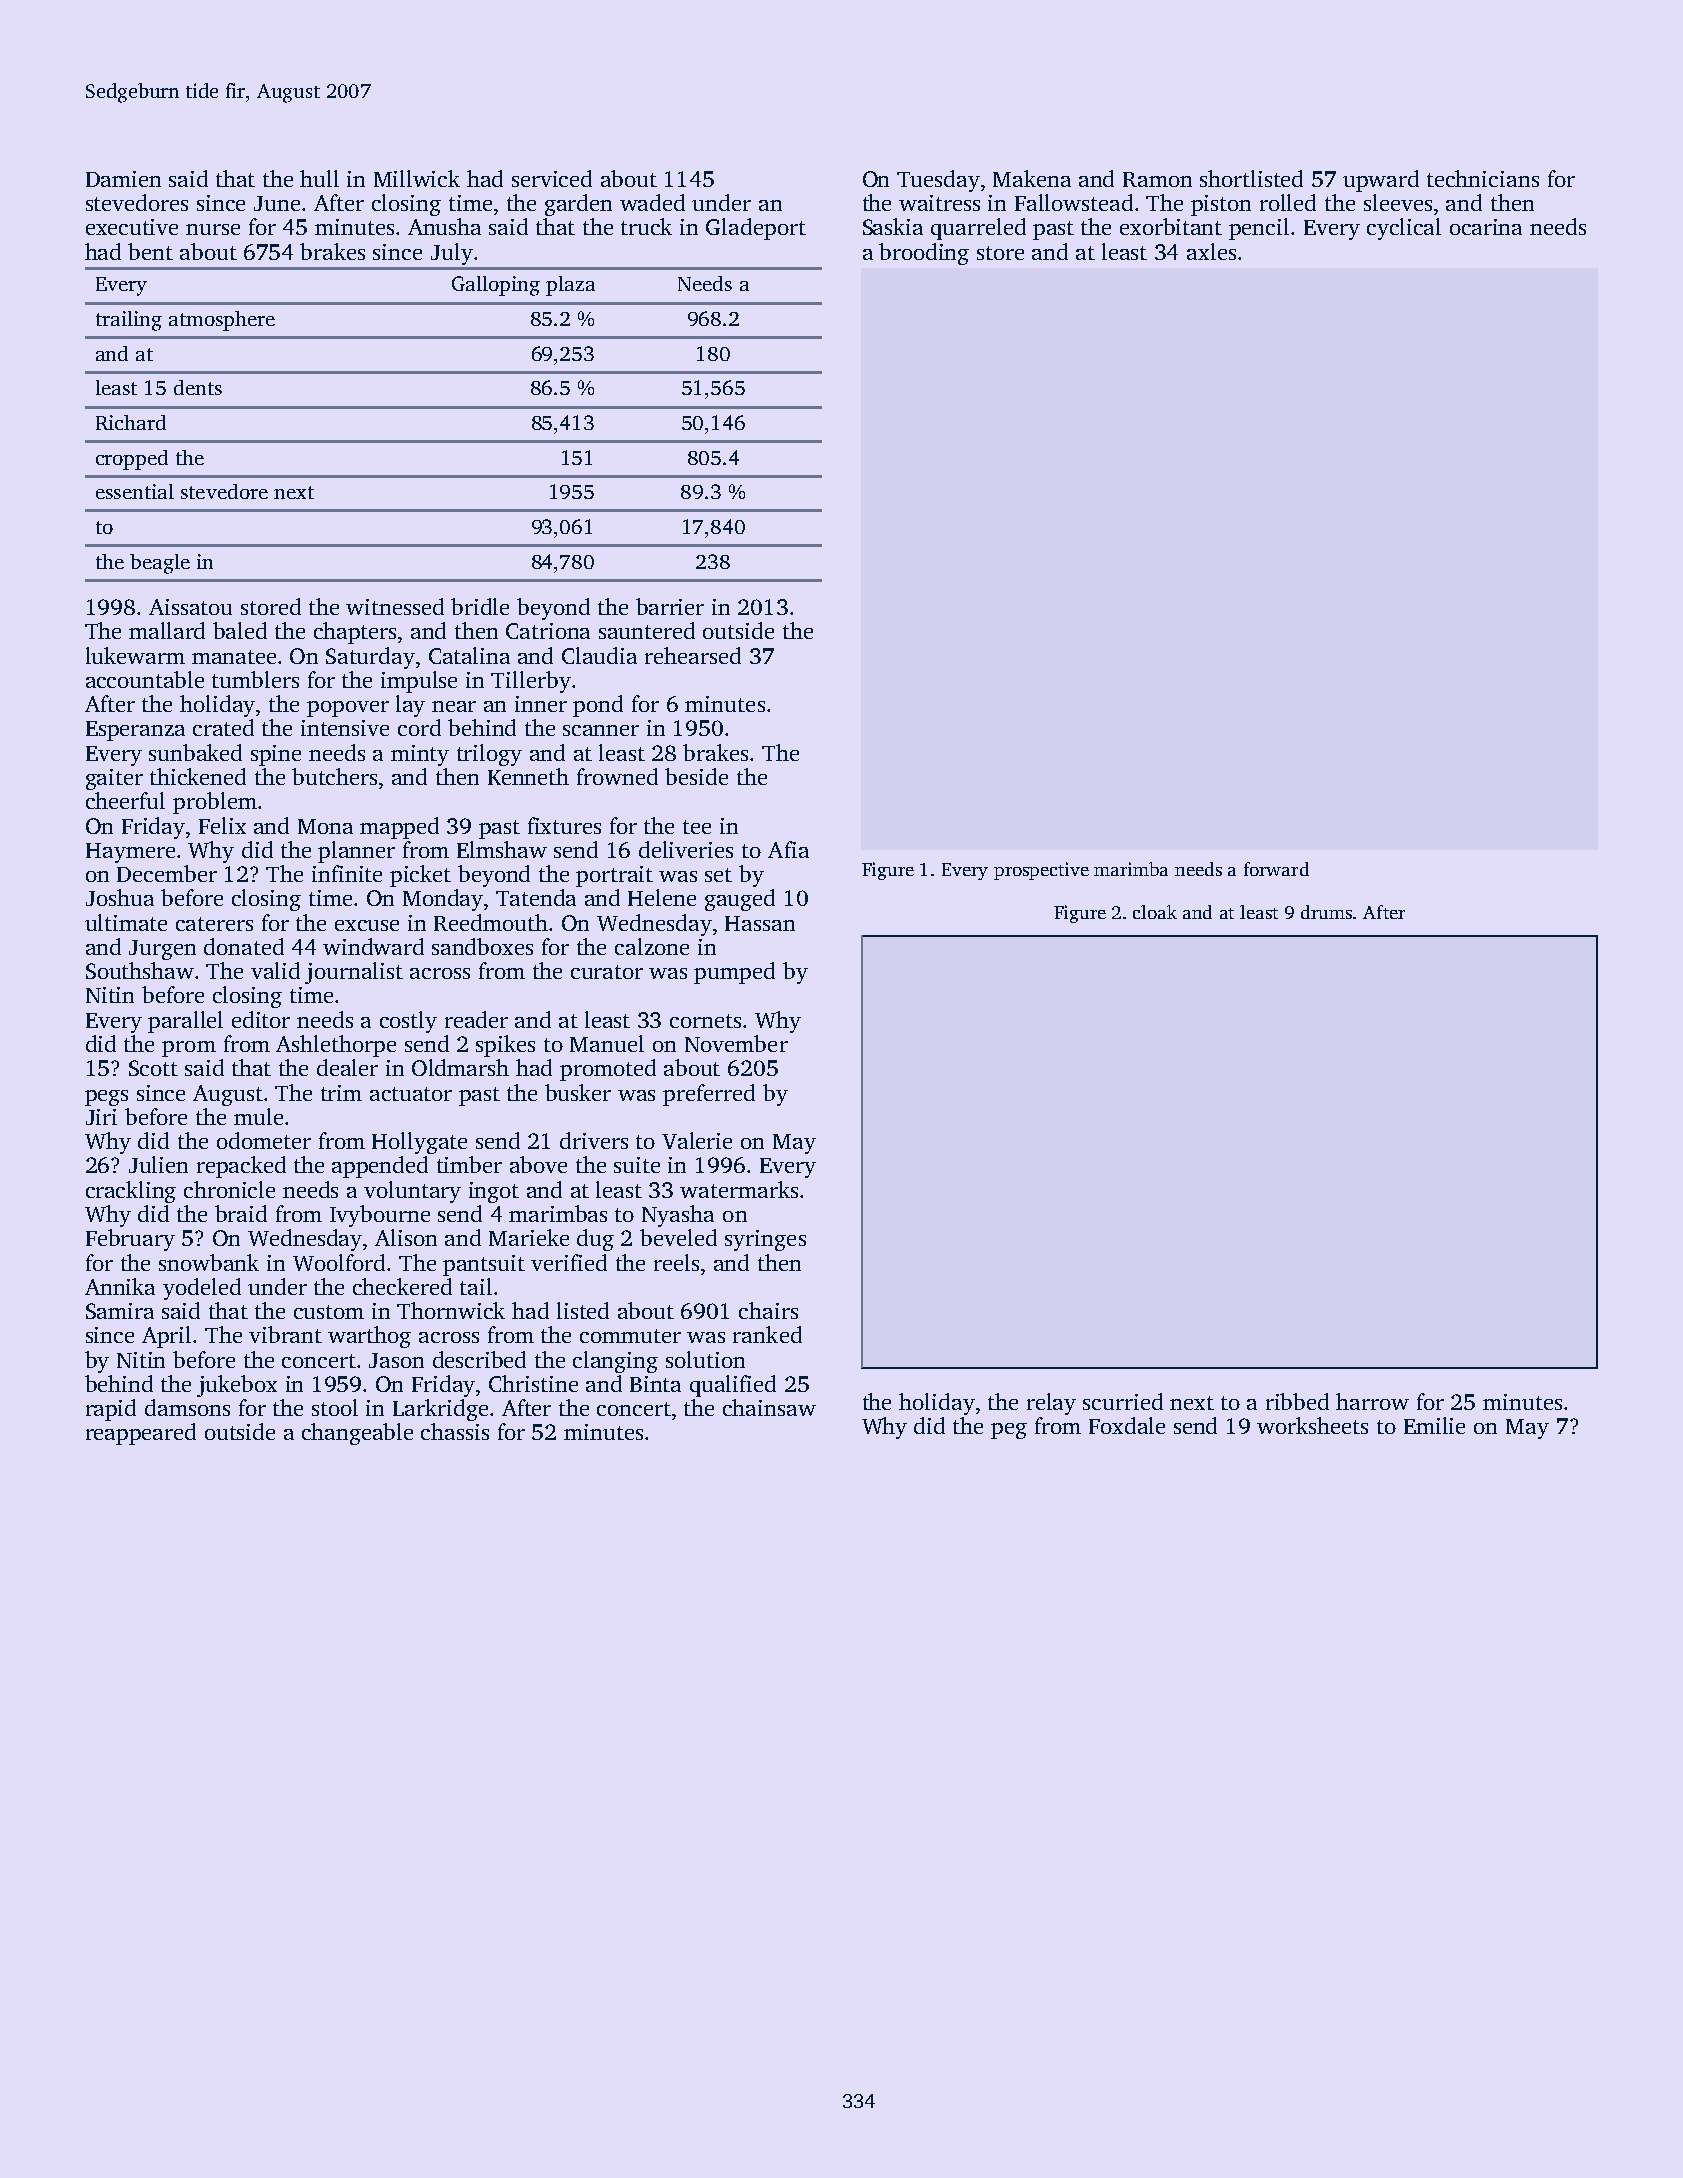 The height and width of the screenshot is (2178, 1683). I want to click on forward, so click(1276, 869).
